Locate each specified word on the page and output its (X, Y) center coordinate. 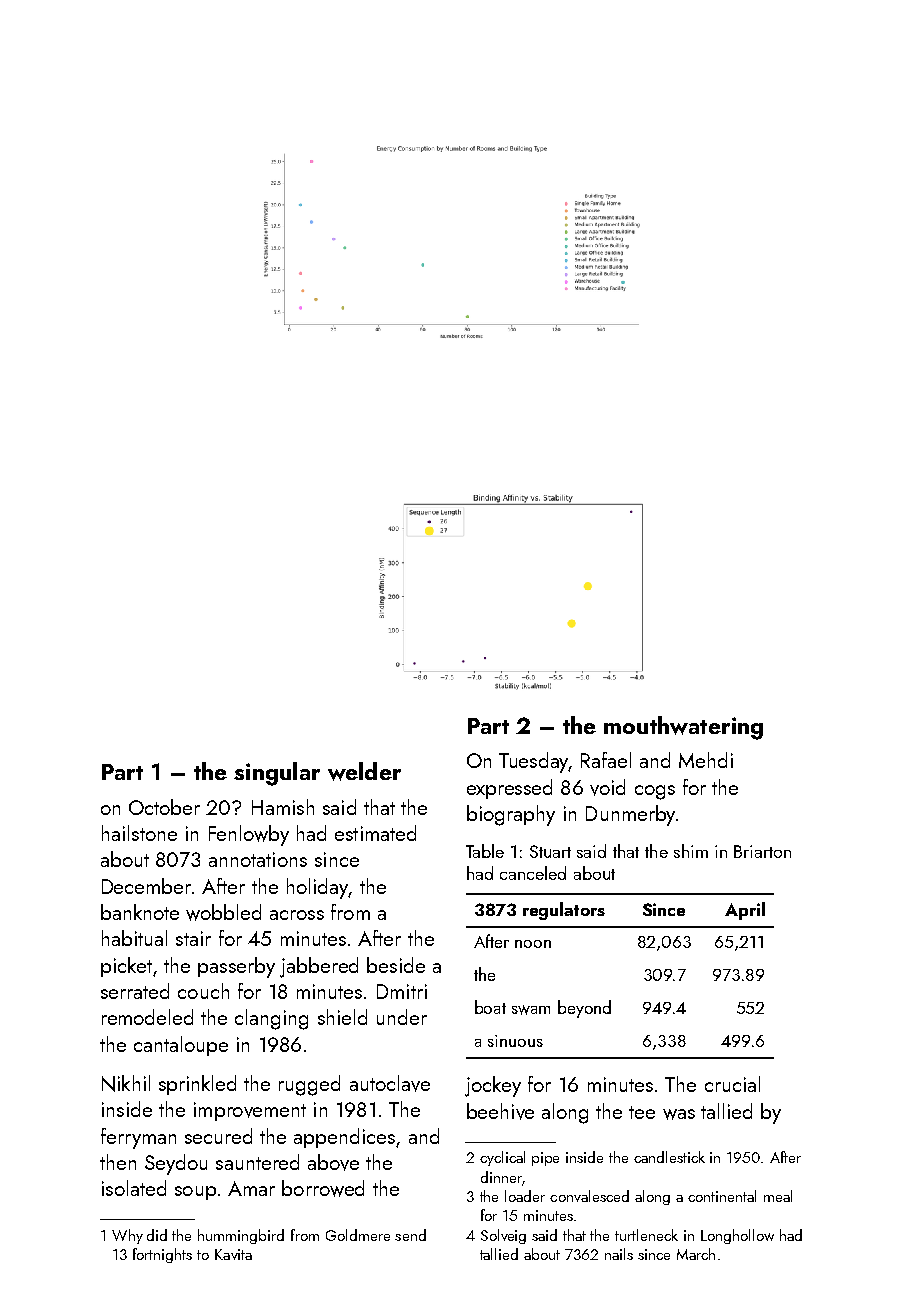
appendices (344, 1138)
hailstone (139, 833)
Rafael (606, 760)
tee (642, 1112)
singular (277, 774)
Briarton (762, 851)
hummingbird (241, 1236)
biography (511, 815)
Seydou (176, 1164)
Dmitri (402, 991)
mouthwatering (683, 728)
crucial (732, 1084)
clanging (271, 1019)
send (410, 1235)
